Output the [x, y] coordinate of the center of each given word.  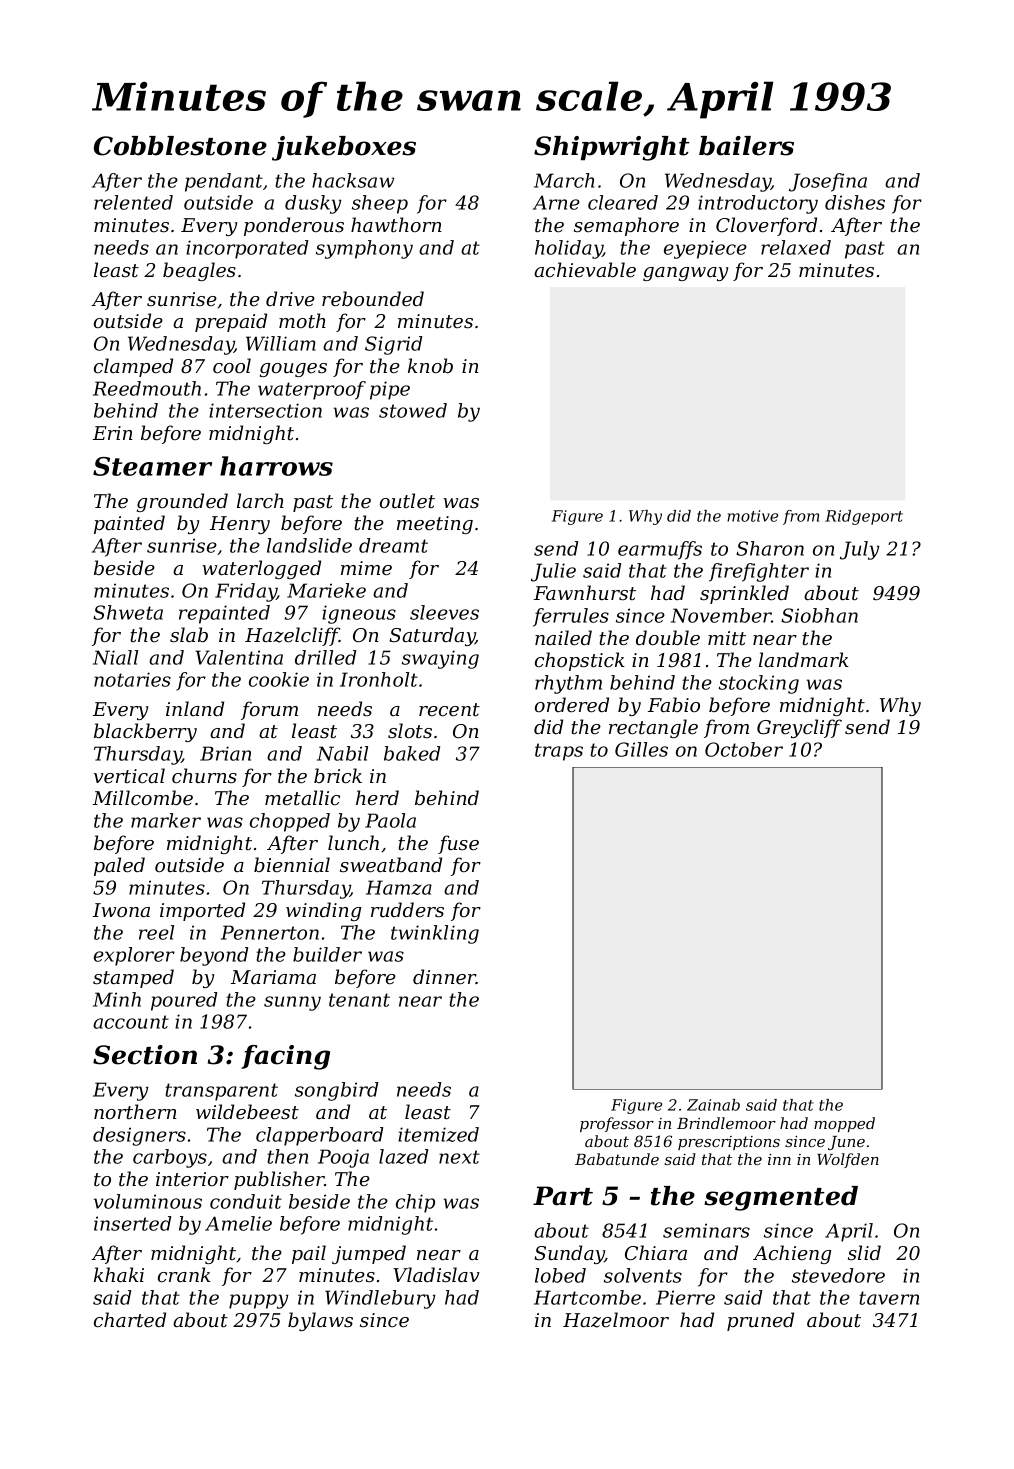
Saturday [432, 636]
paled [119, 866]
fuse [458, 844]
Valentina [239, 657]
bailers [746, 146]
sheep [380, 204]
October [744, 749]
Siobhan [819, 615]
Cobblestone [180, 146]
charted [130, 1320]
